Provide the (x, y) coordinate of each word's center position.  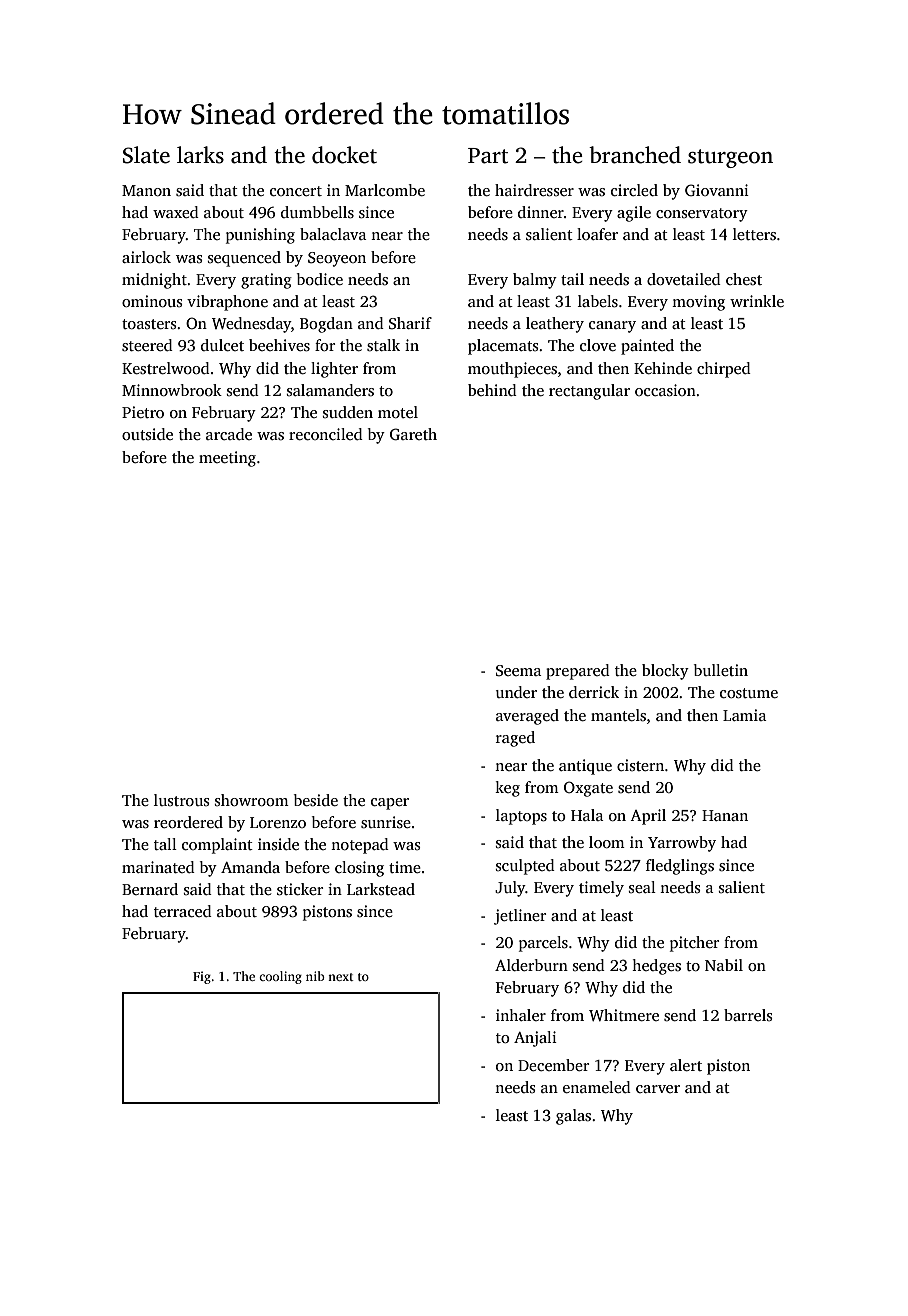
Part (488, 156)
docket (344, 155)
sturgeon (730, 158)
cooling (280, 977)
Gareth (413, 434)
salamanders (330, 390)
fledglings (680, 867)
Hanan (725, 815)
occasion (665, 390)
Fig (202, 977)
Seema (518, 671)
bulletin (721, 670)
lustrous (182, 800)
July (510, 889)
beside (316, 800)
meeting (227, 459)
